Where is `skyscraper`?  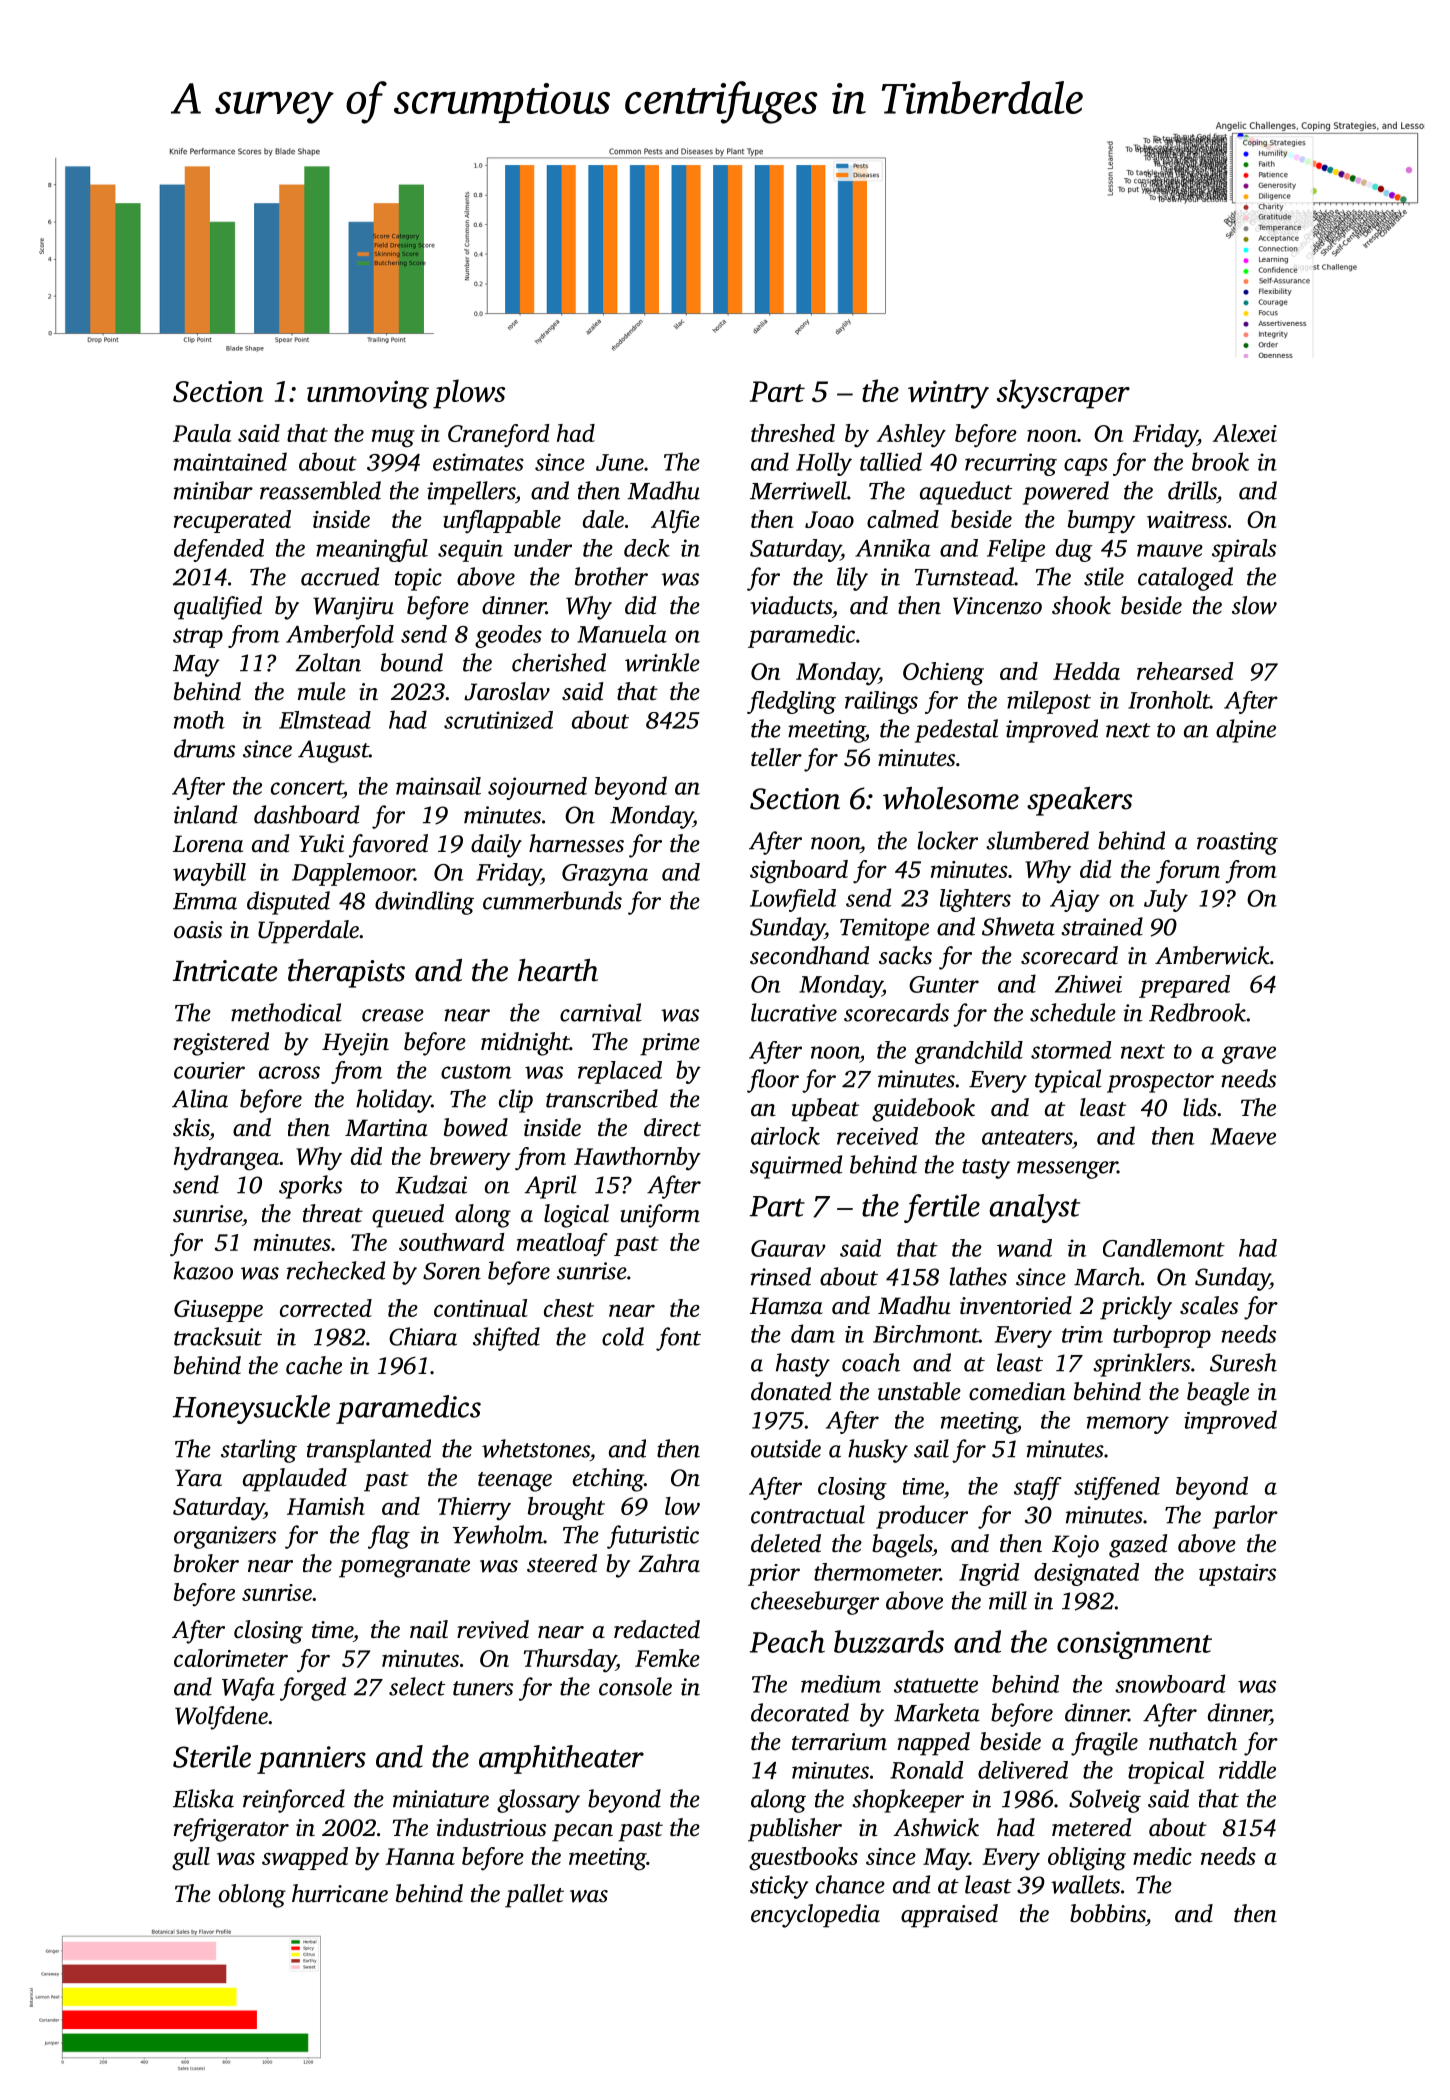 skyscraper is located at coordinates (1063, 394).
